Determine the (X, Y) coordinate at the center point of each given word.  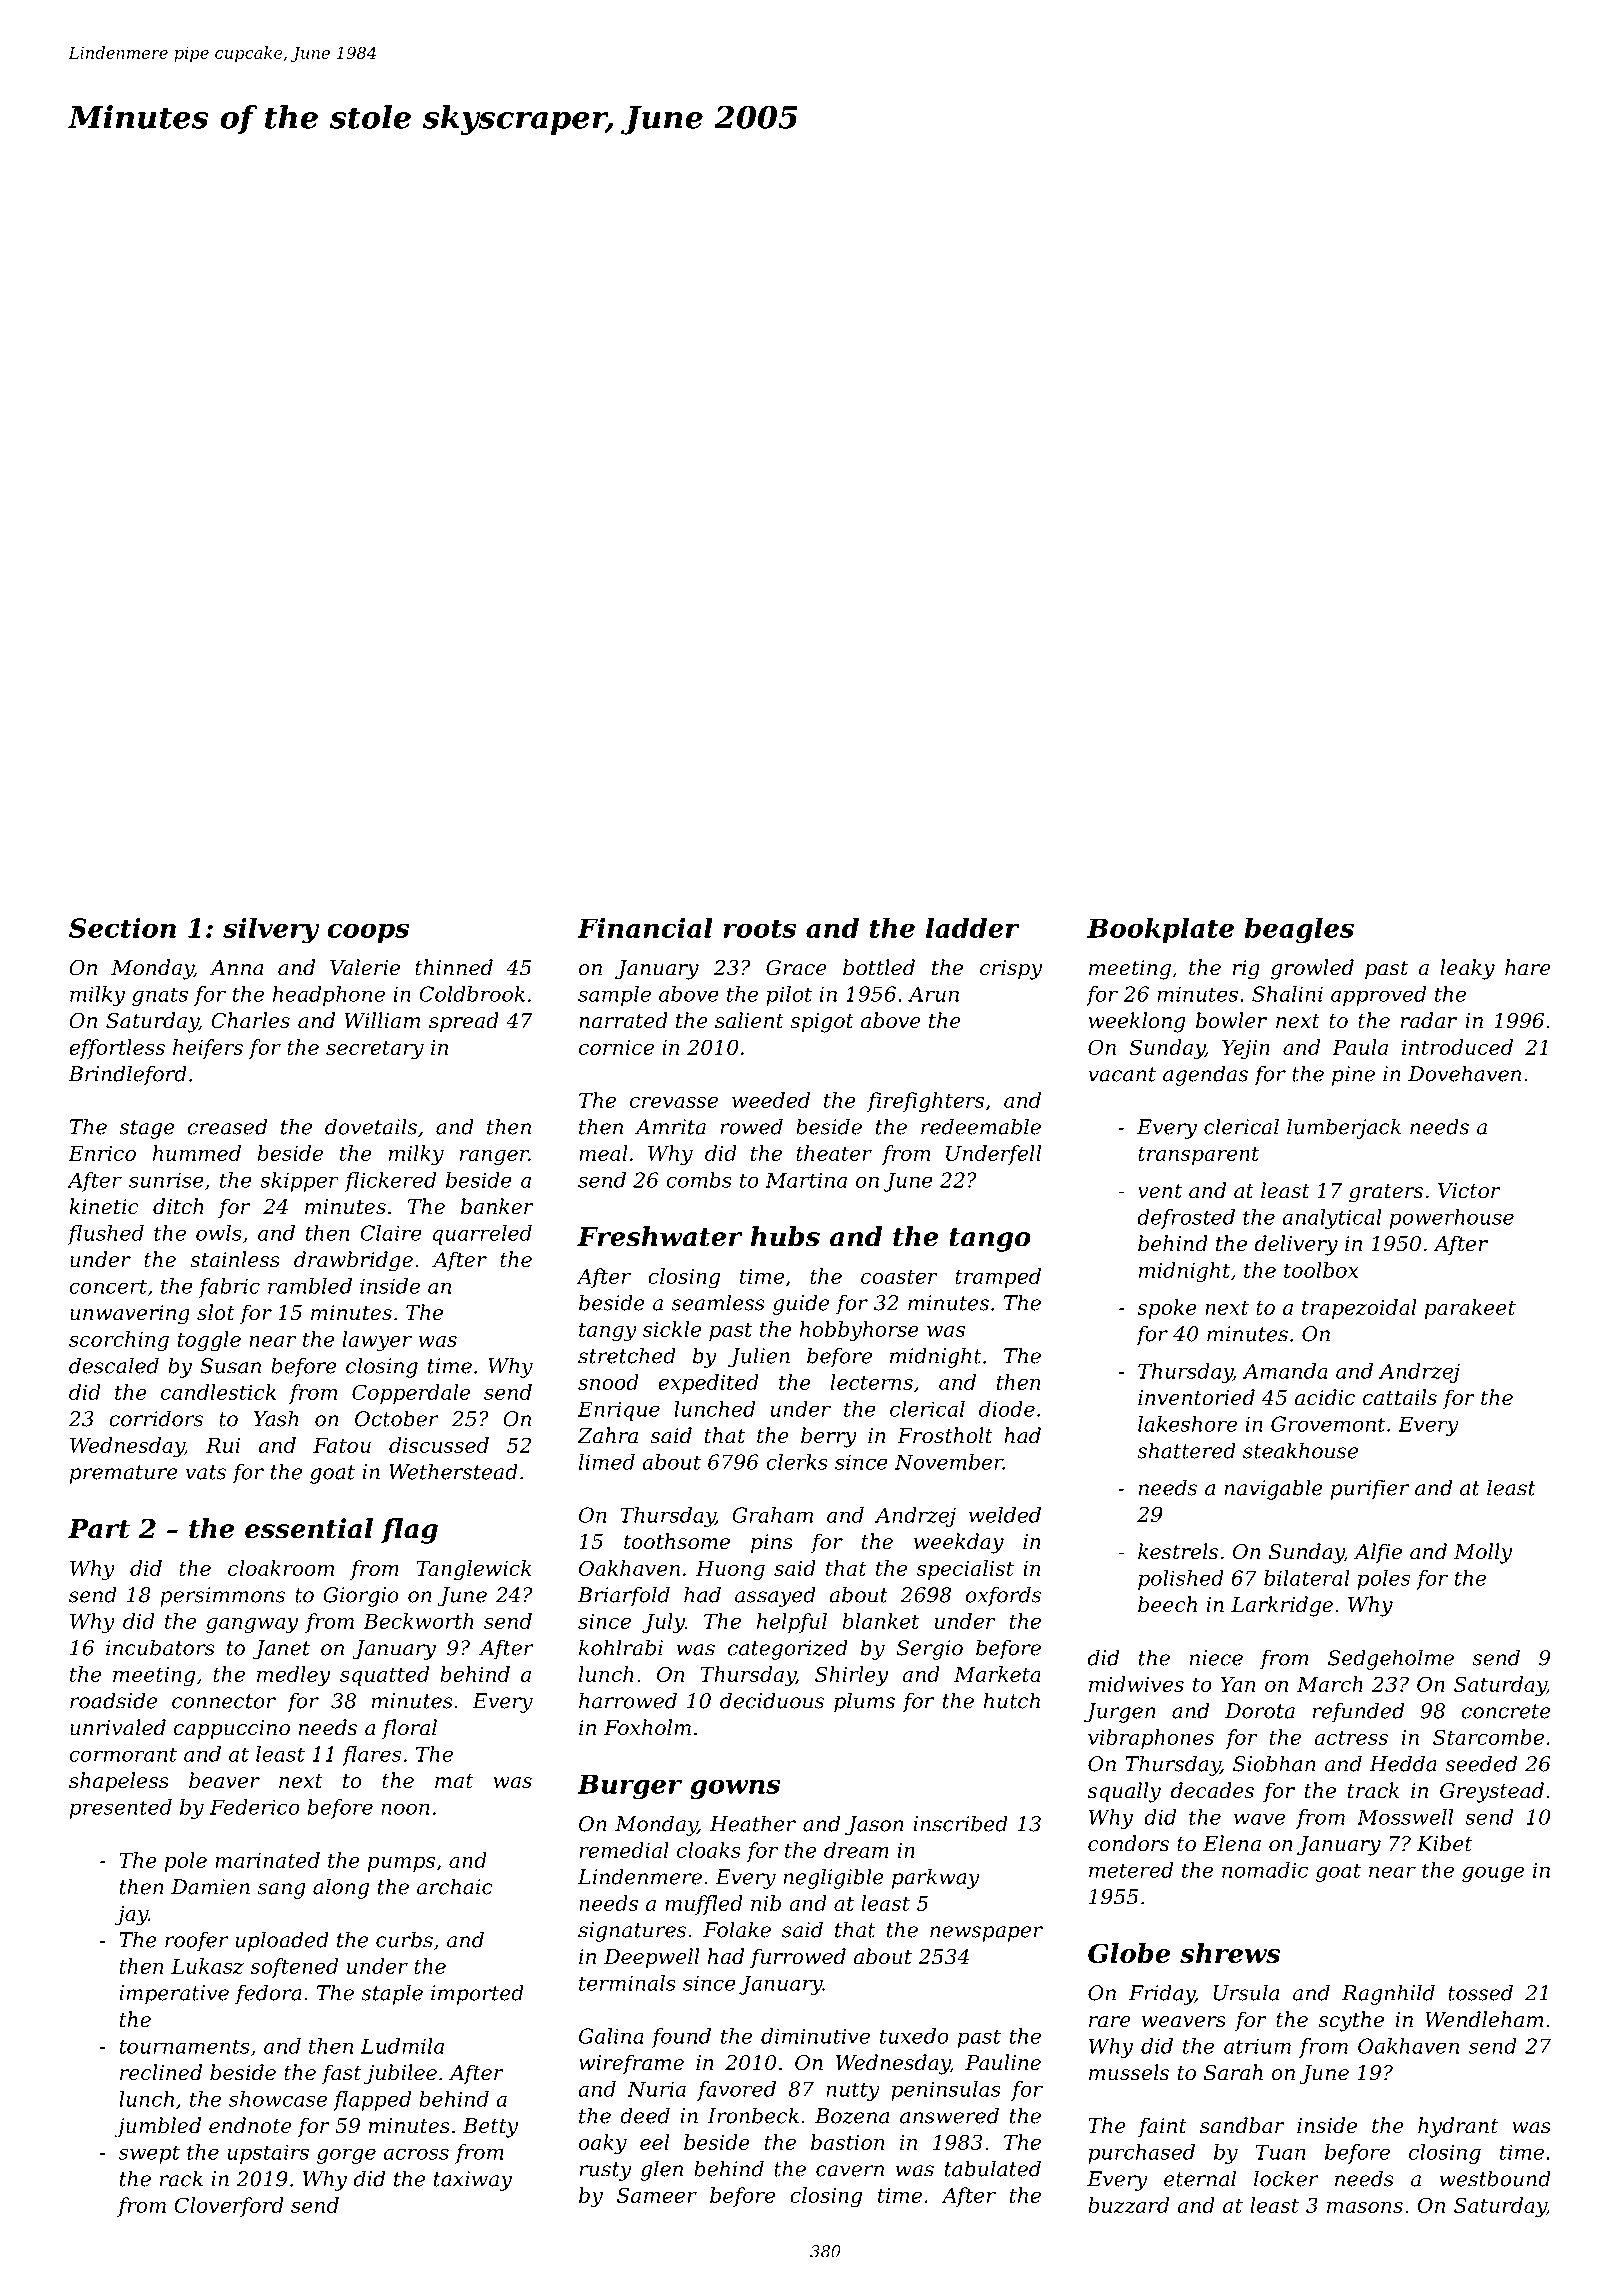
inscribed (960, 1823)
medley (293, 1676)
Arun (933, 994)
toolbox (1321, 1270)
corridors (156, 1418)
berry (829, 1437)
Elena (1232, 1843)
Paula (1360, 1047)
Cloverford (229, 2207)
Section (122, 928)
